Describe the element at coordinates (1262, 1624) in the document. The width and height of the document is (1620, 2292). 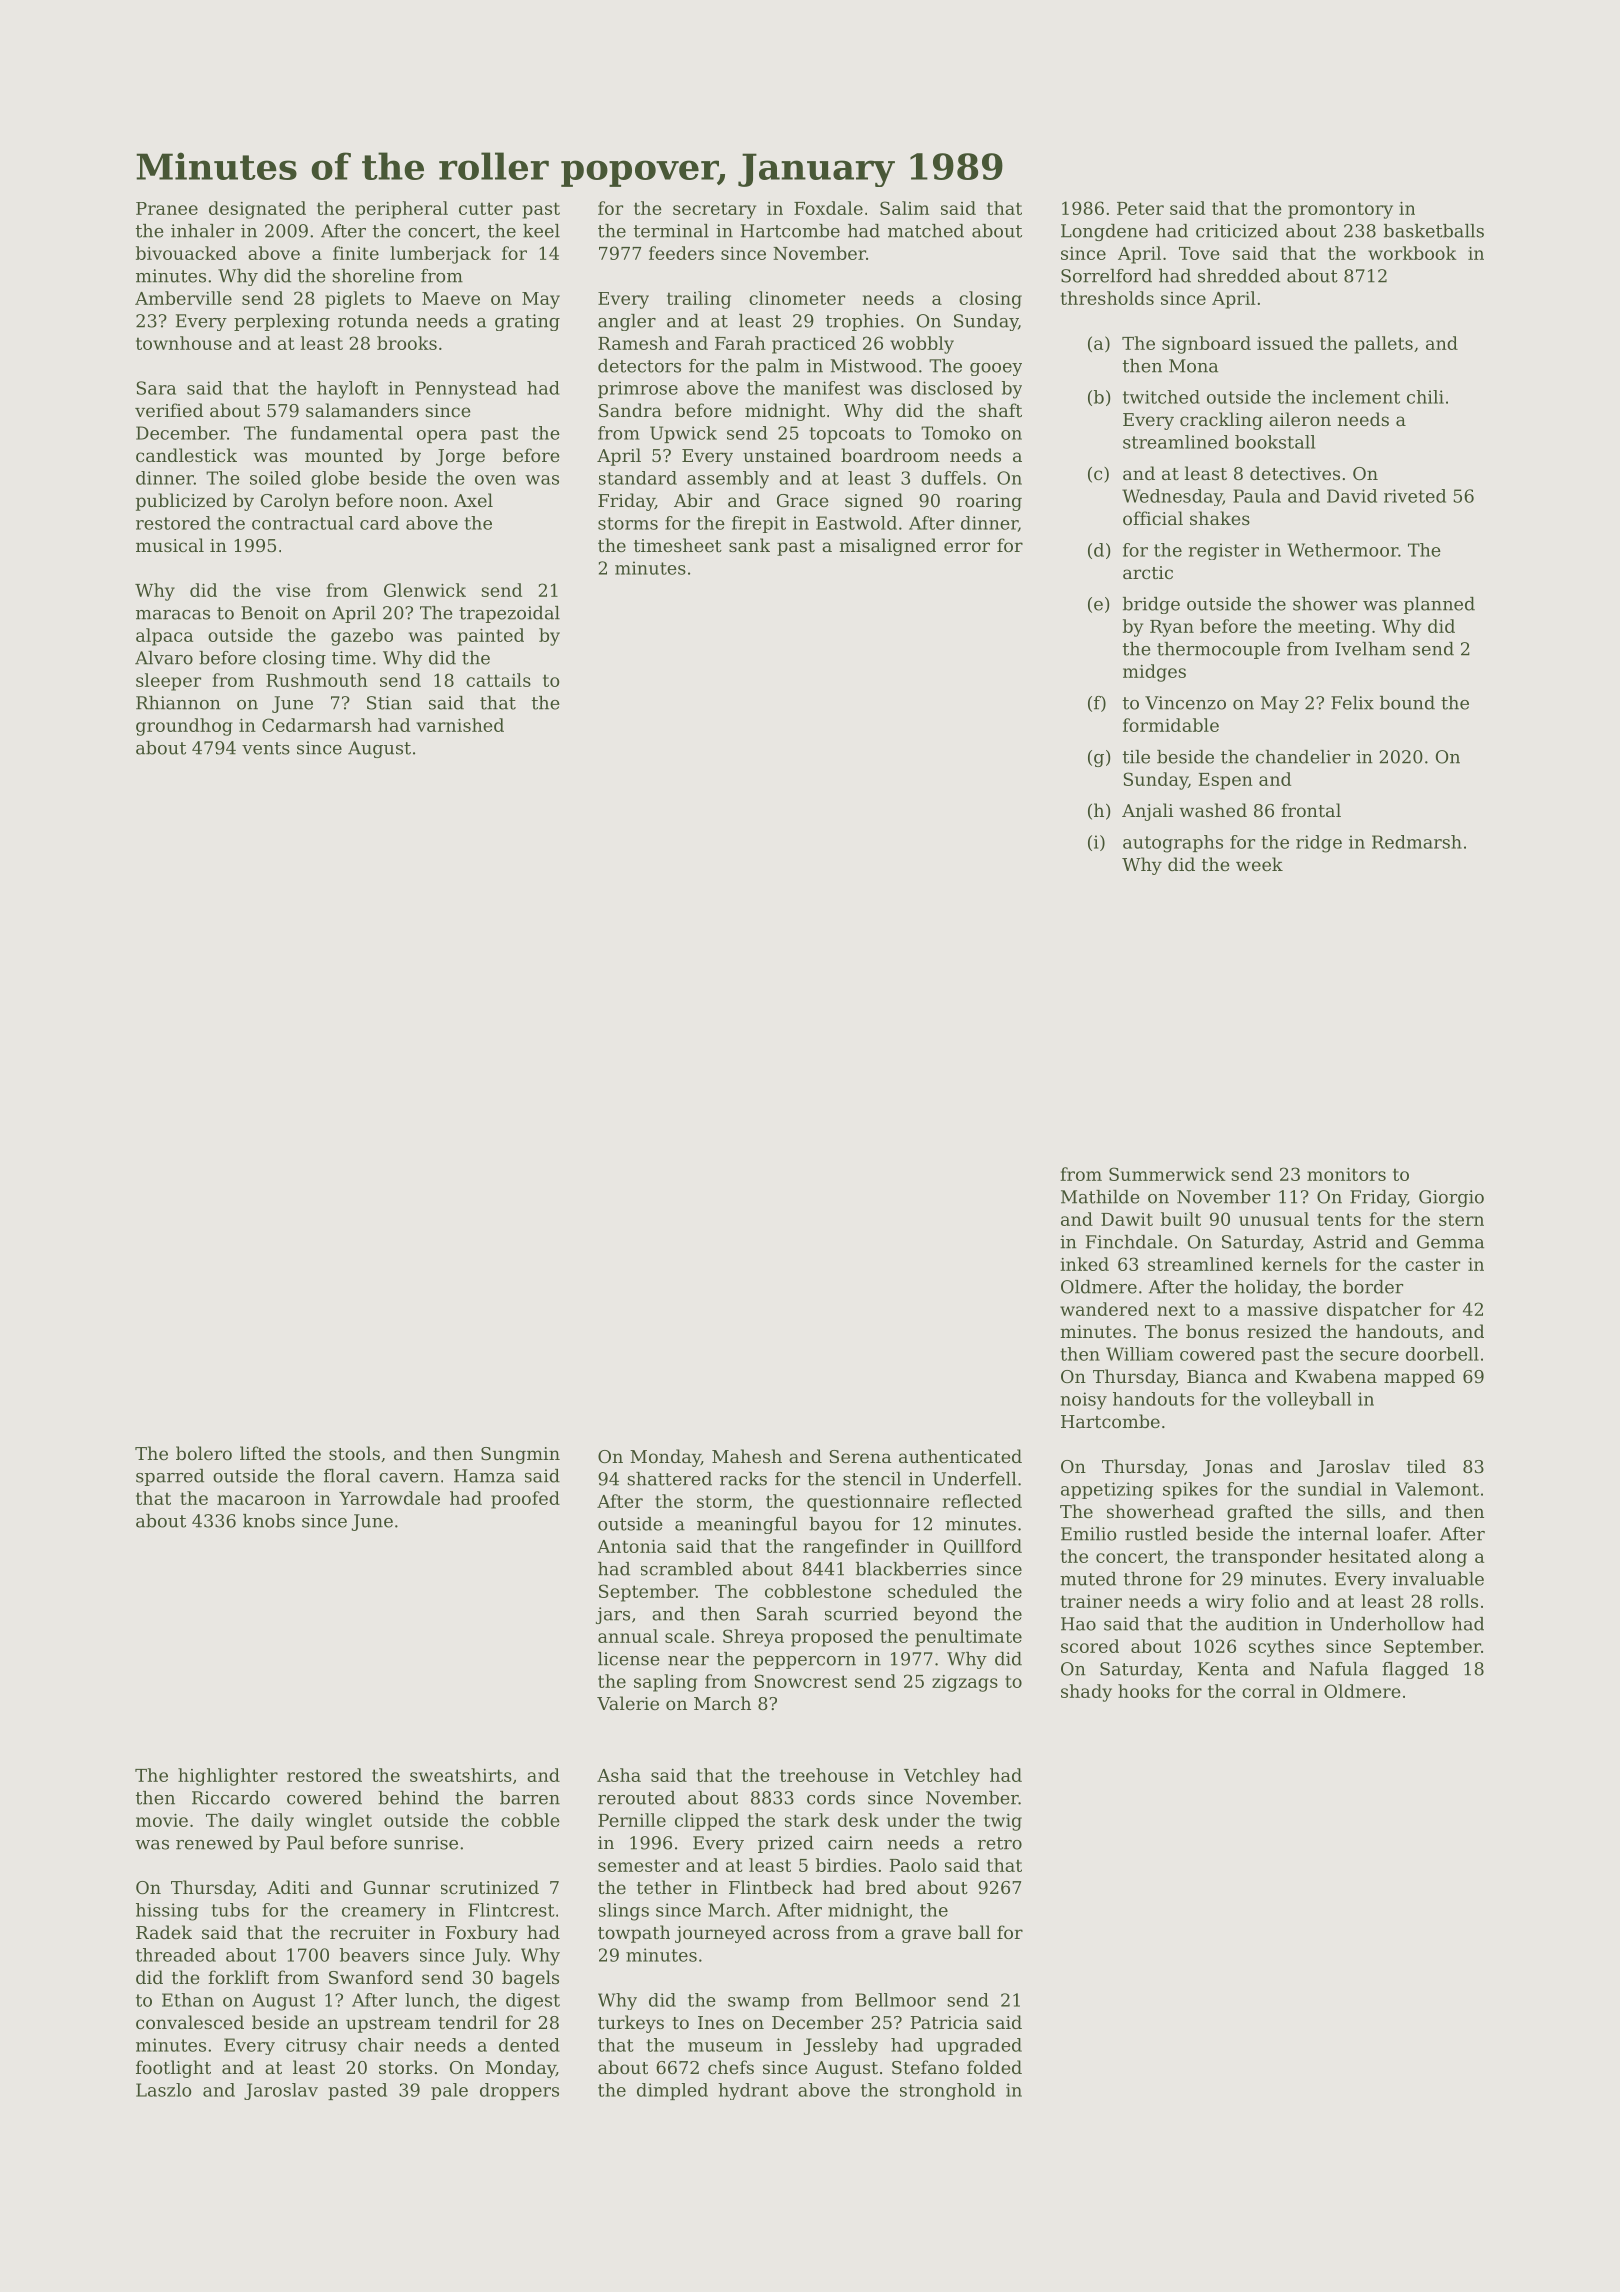
I see `audition` at that location.
